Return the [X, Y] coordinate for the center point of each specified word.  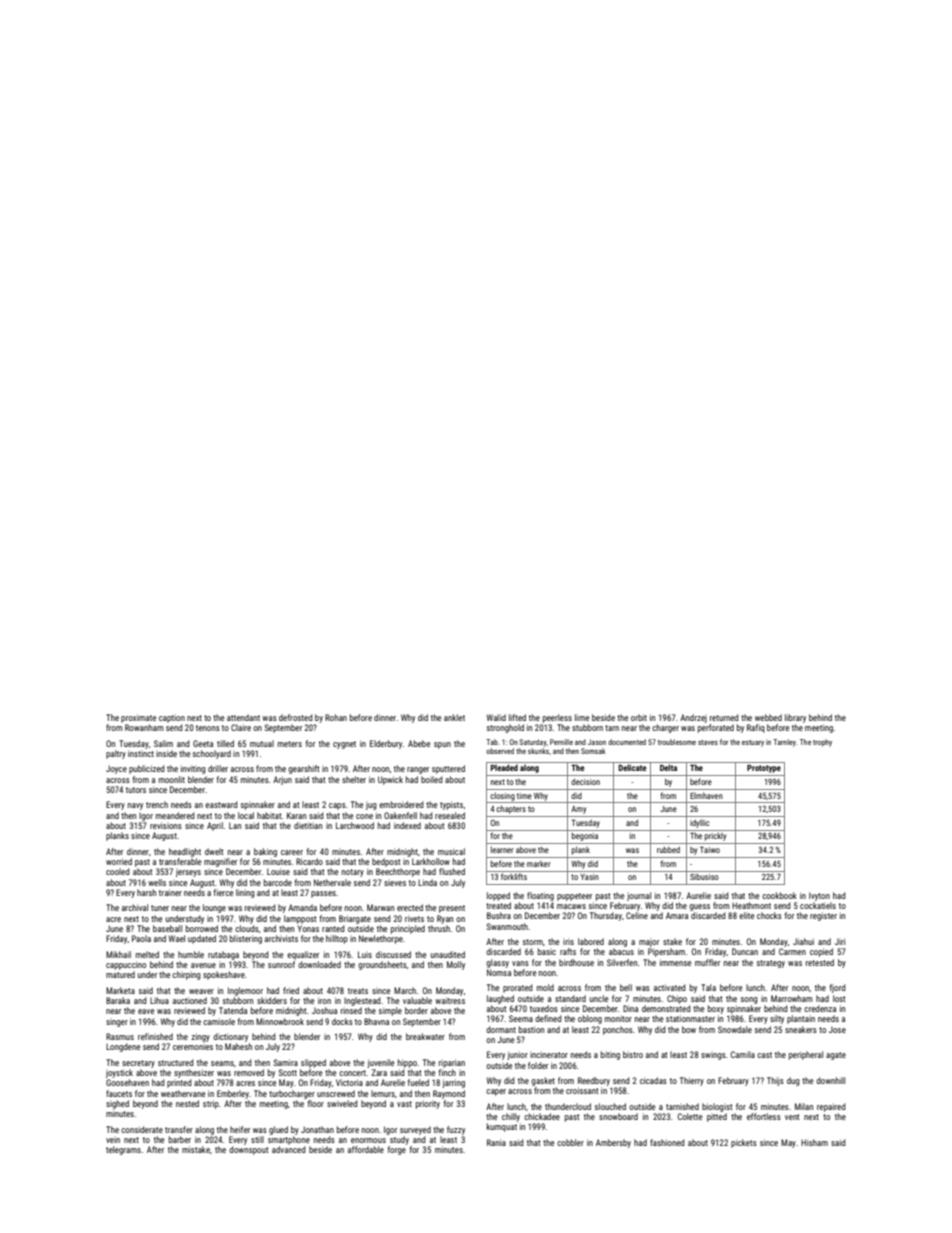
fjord [837, 988]
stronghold [505, 728]
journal [639, 896]
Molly [456, 965]
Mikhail [118, 954]
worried [119, 861]
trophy [822, 743]
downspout [248, 1150]
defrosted [296, 717]
